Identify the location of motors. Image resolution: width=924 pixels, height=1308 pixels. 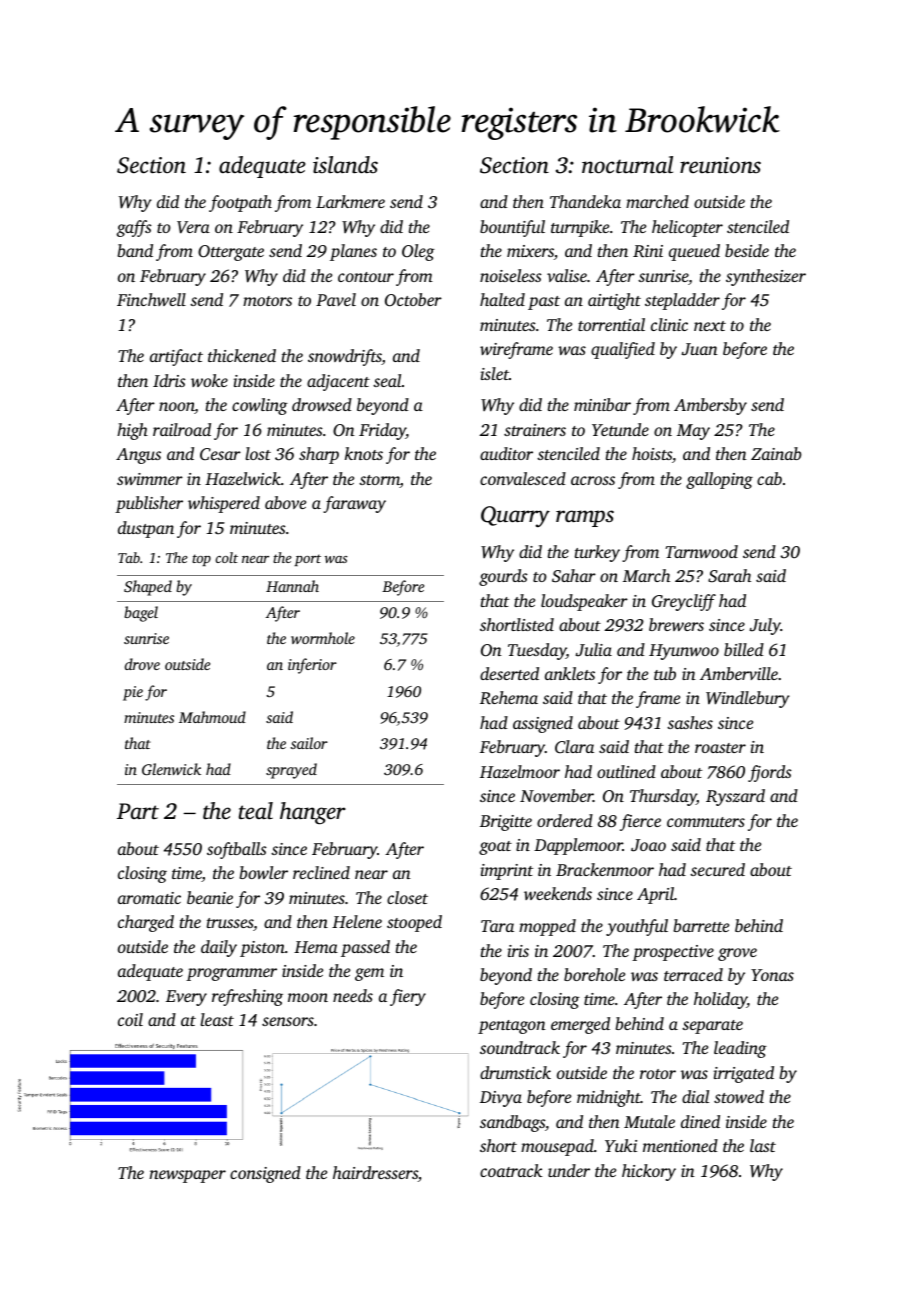
(267, 301).
